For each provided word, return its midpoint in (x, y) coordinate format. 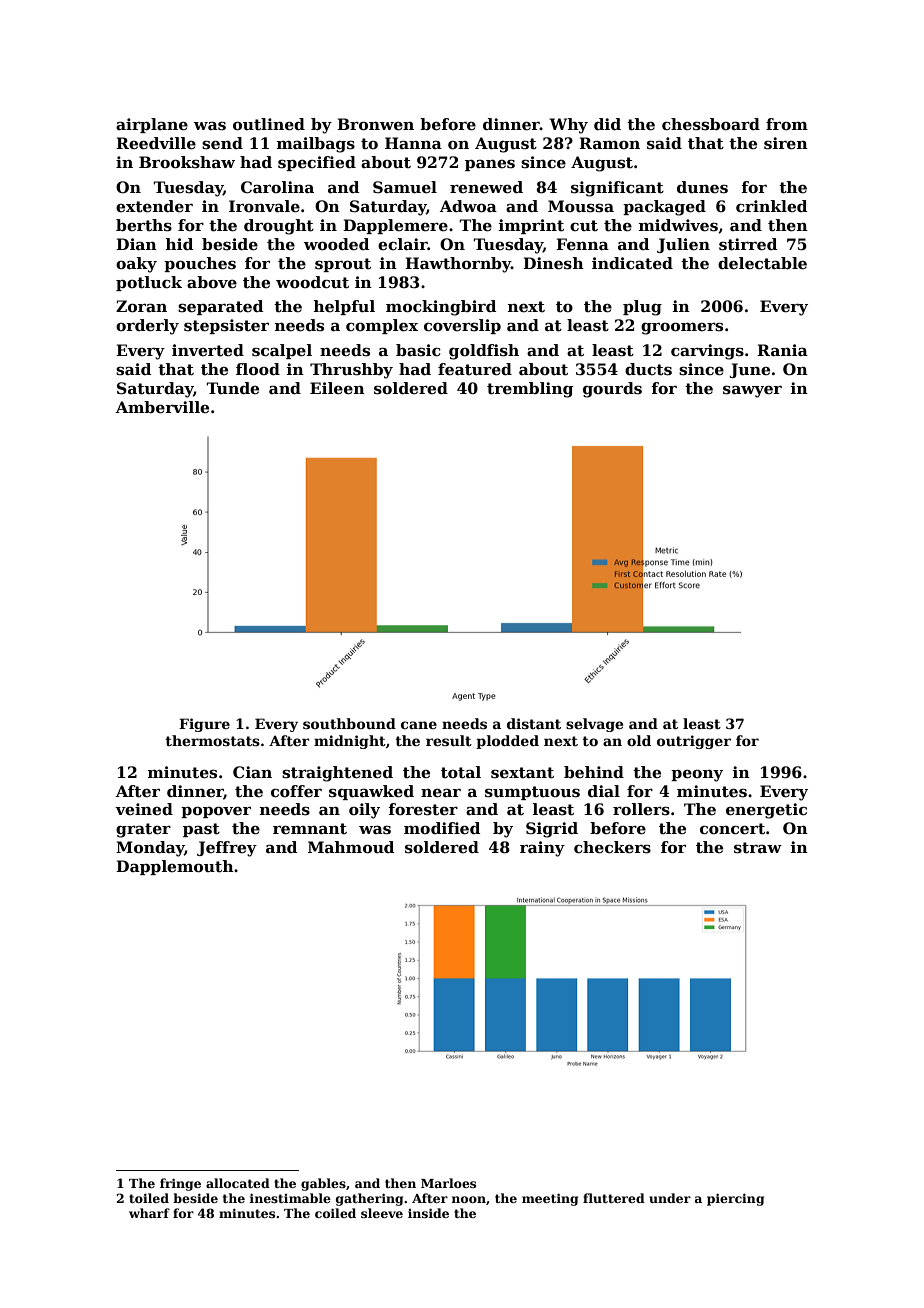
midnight (350, 742)
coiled (335, 1213)
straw (758, 848)
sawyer (752, 391)
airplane (152, 125)
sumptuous (532, 793)
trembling (530, 390)
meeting (550, 1199)
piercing (735, 1199)
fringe (180, 1184)
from (787, 124)
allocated (238, 1183)
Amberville (162, 407)
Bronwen (375, 124)
